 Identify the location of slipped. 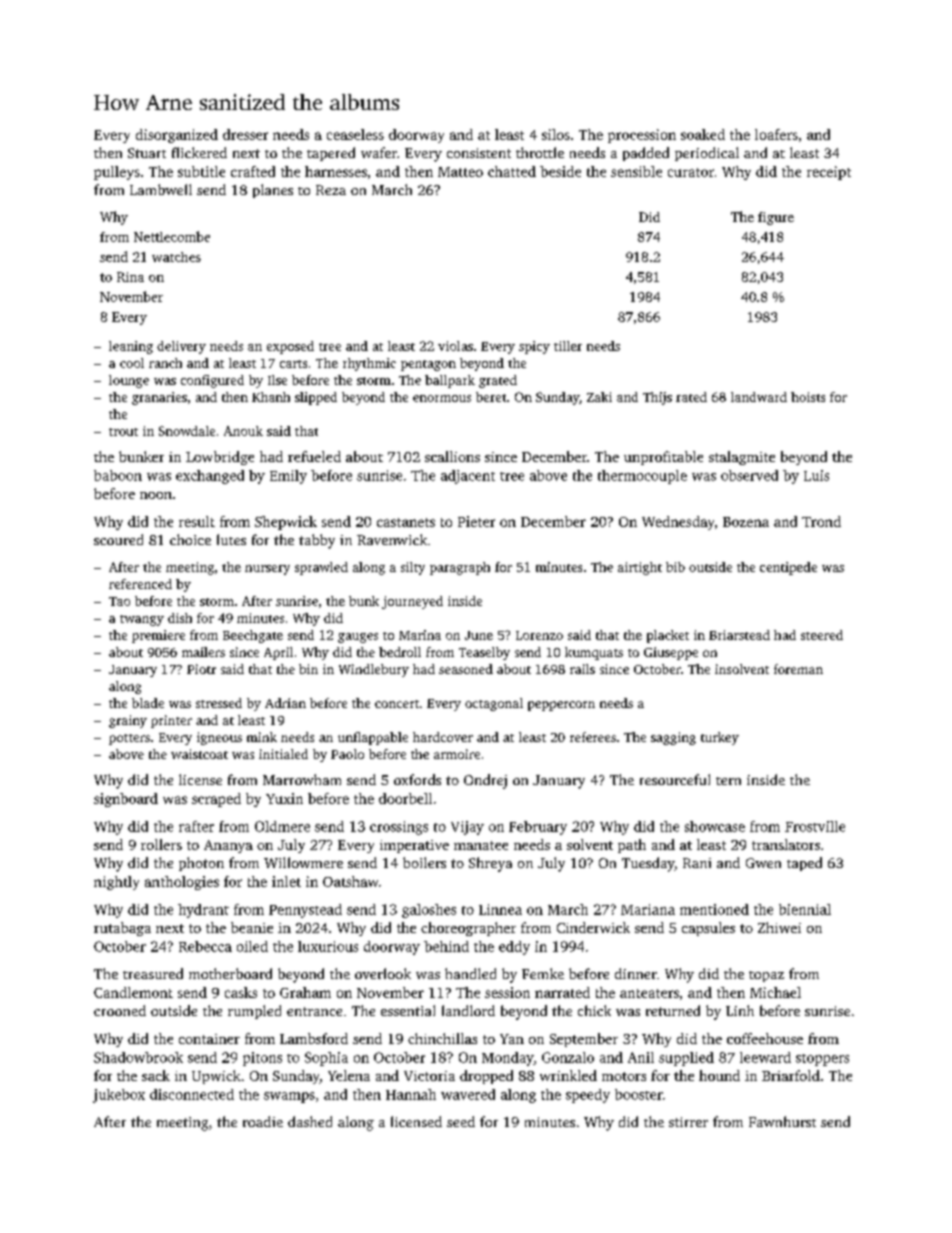
(316, 398).
